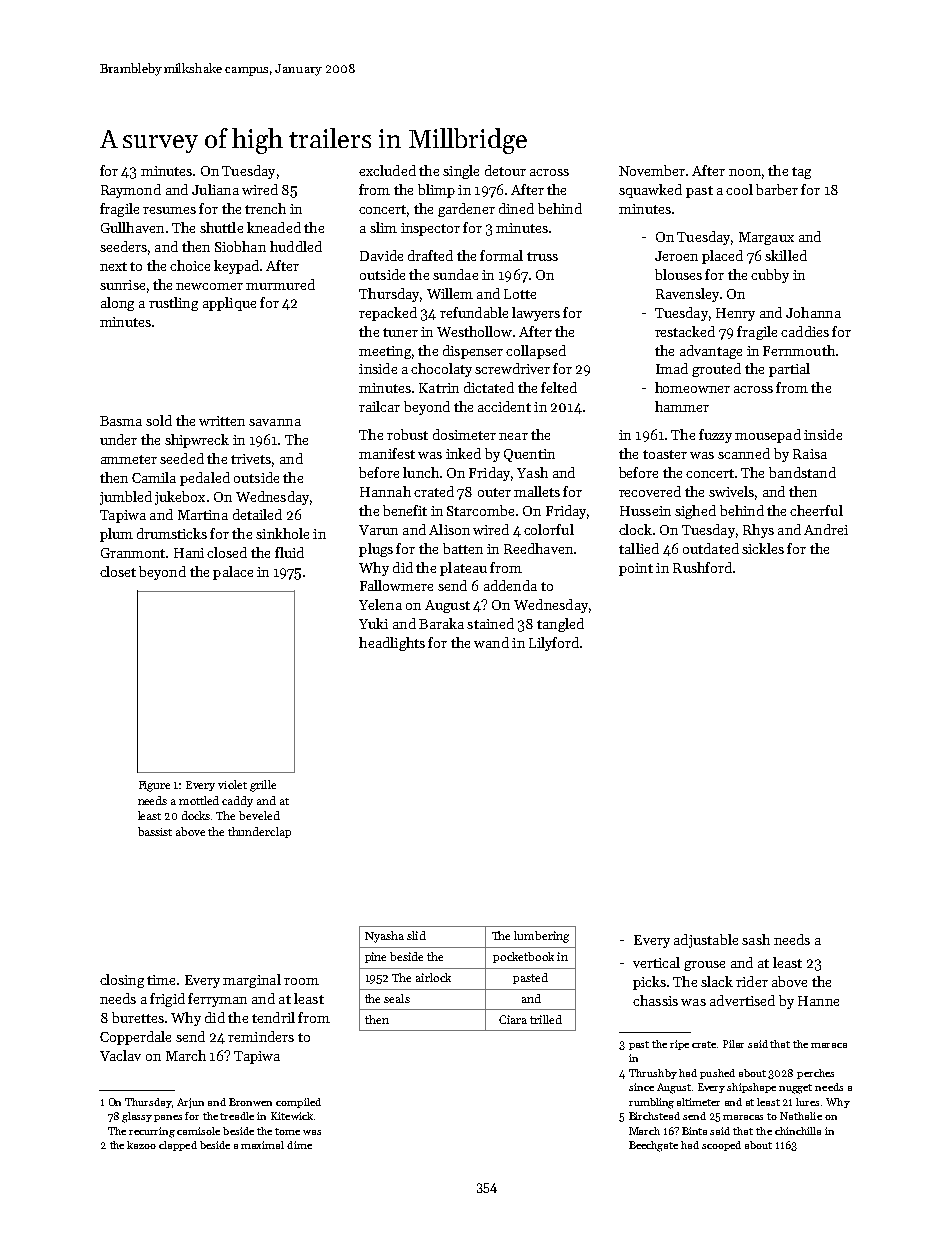 The width and height of the screenshot is (952, 1233). What do you see at coordinates (397, 998) in the screenshot?
I see `seals` at bounding box center [397, 998].
